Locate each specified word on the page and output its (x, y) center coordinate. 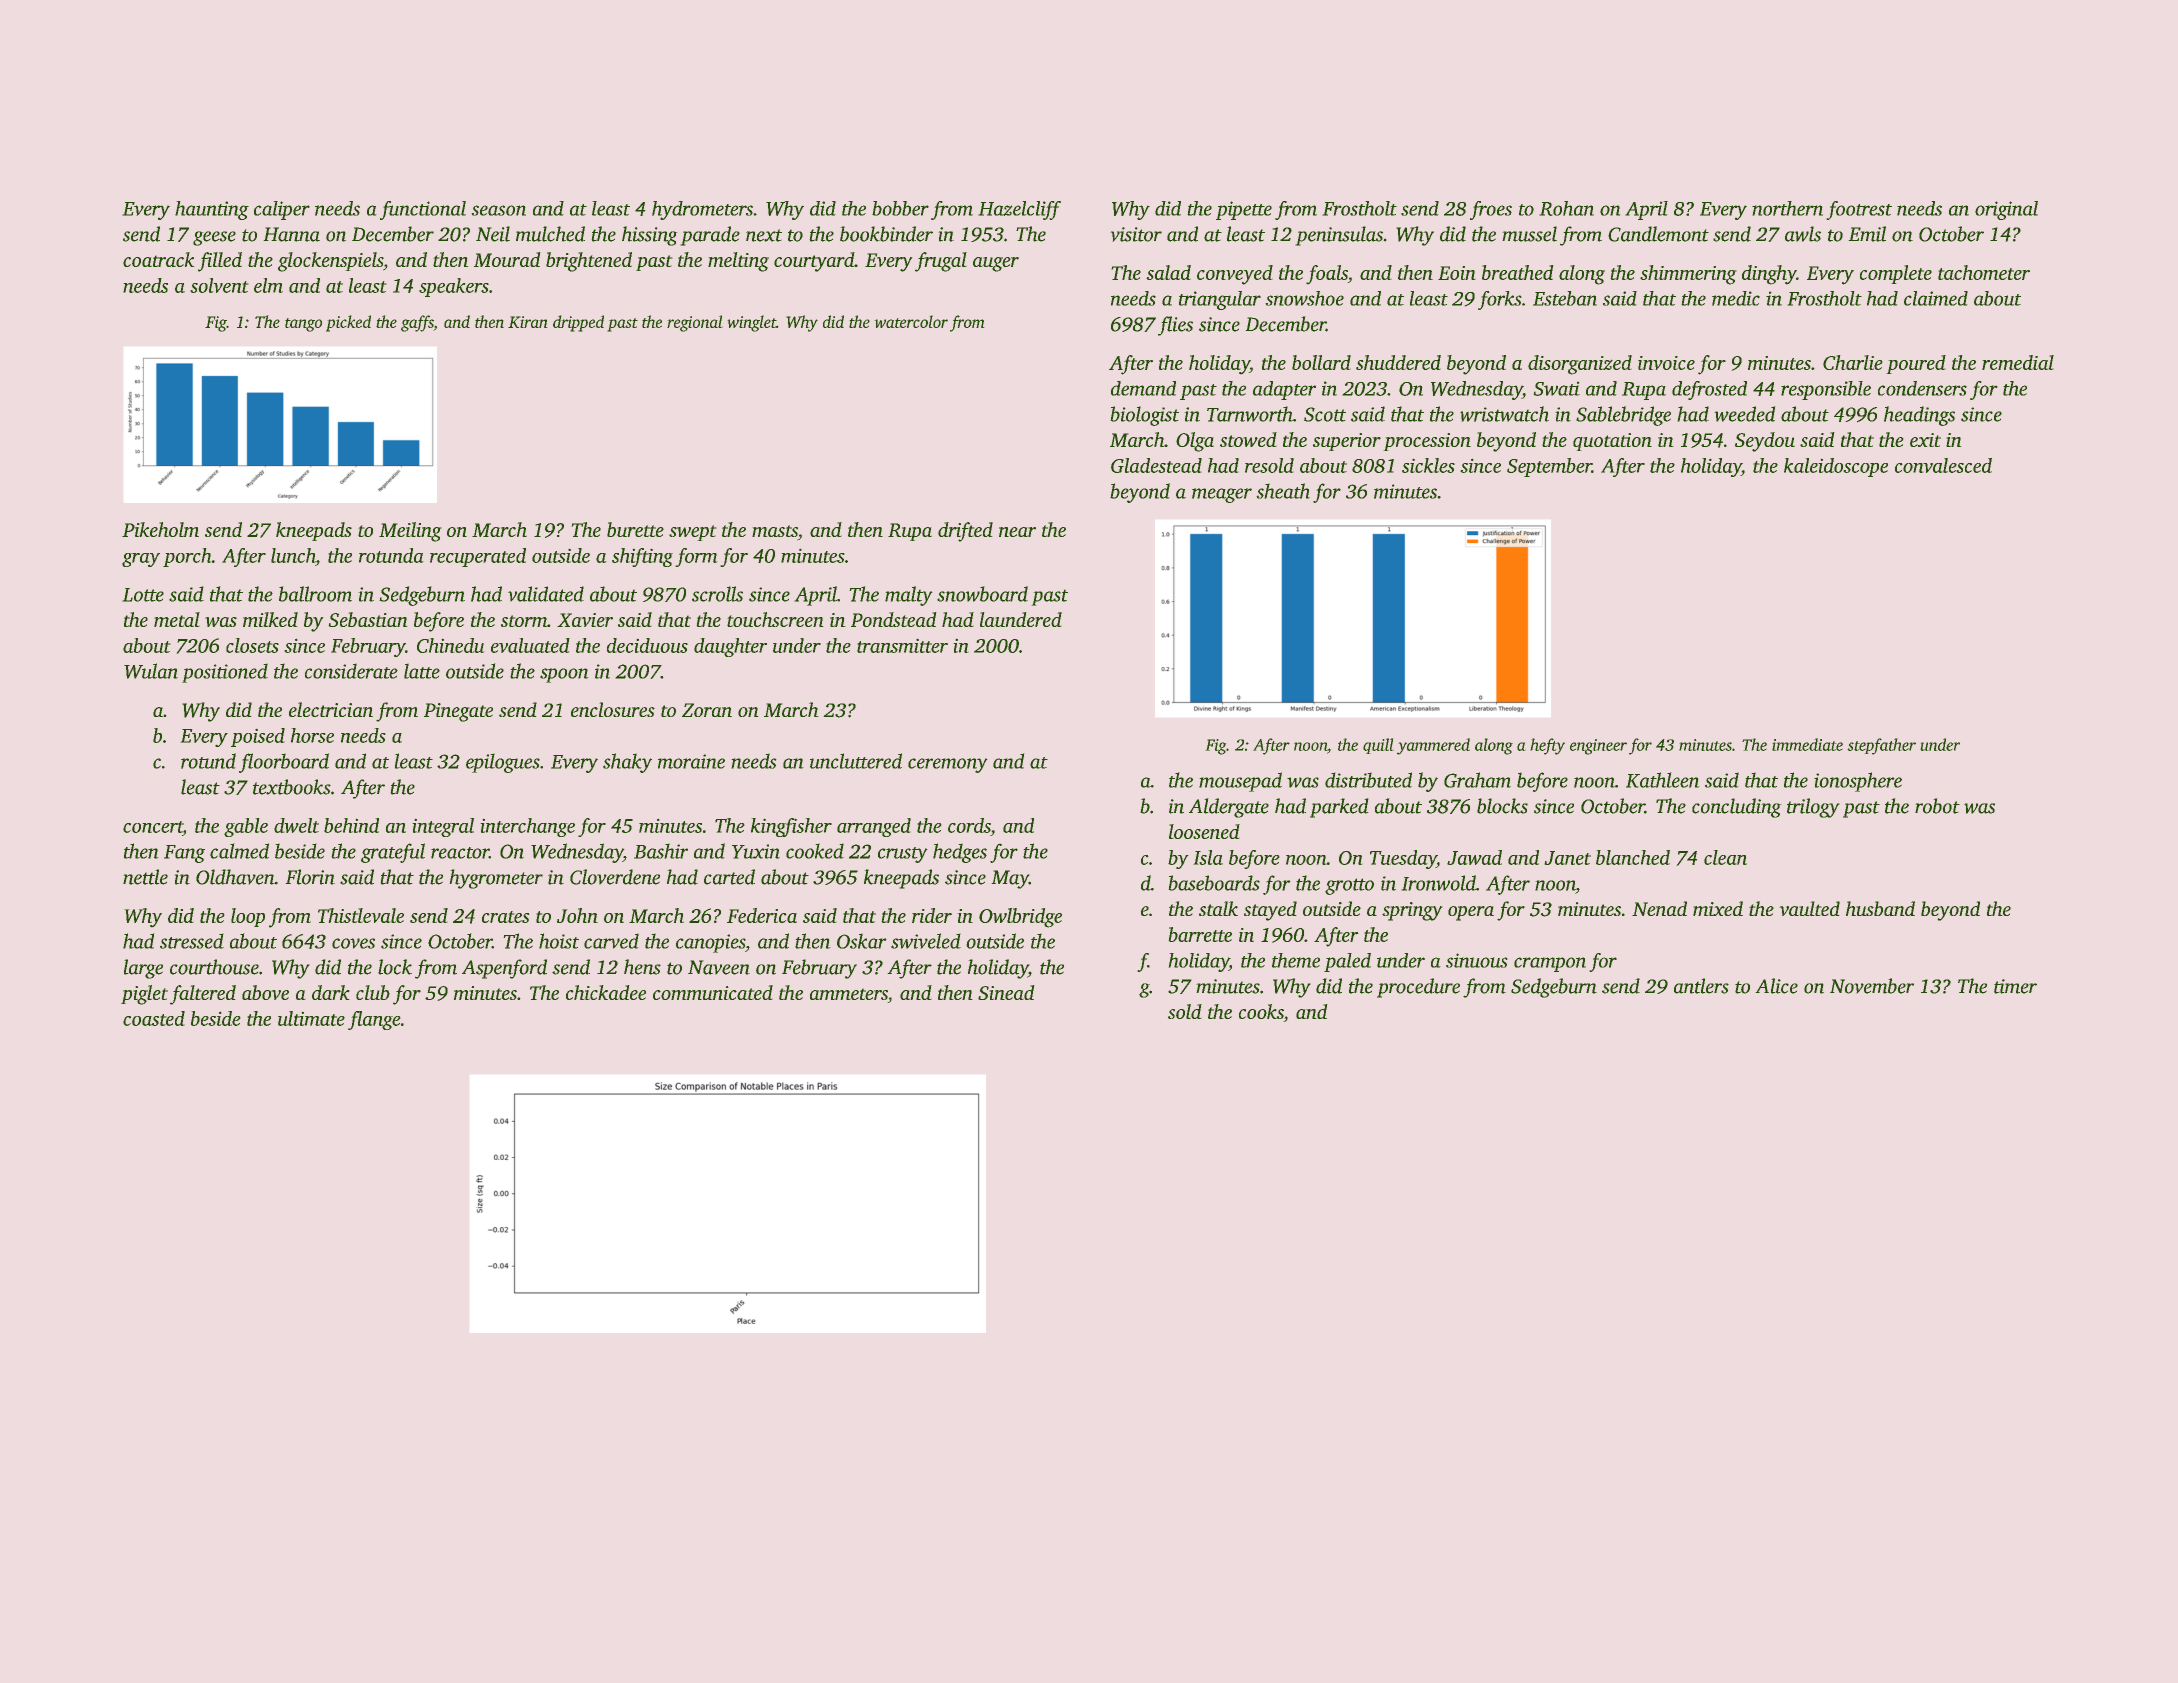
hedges (960, 853)
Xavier (585, 620)
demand (1143, 388)
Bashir (661, 851)
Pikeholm (160, 529)
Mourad (507, 259)
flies (1175, 326)
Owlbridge (1020, 918)
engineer (1598, 747)
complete (1896, 274)
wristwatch (1504, 414)
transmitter (902, 645)
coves (353, 943)
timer (2015, 986)
